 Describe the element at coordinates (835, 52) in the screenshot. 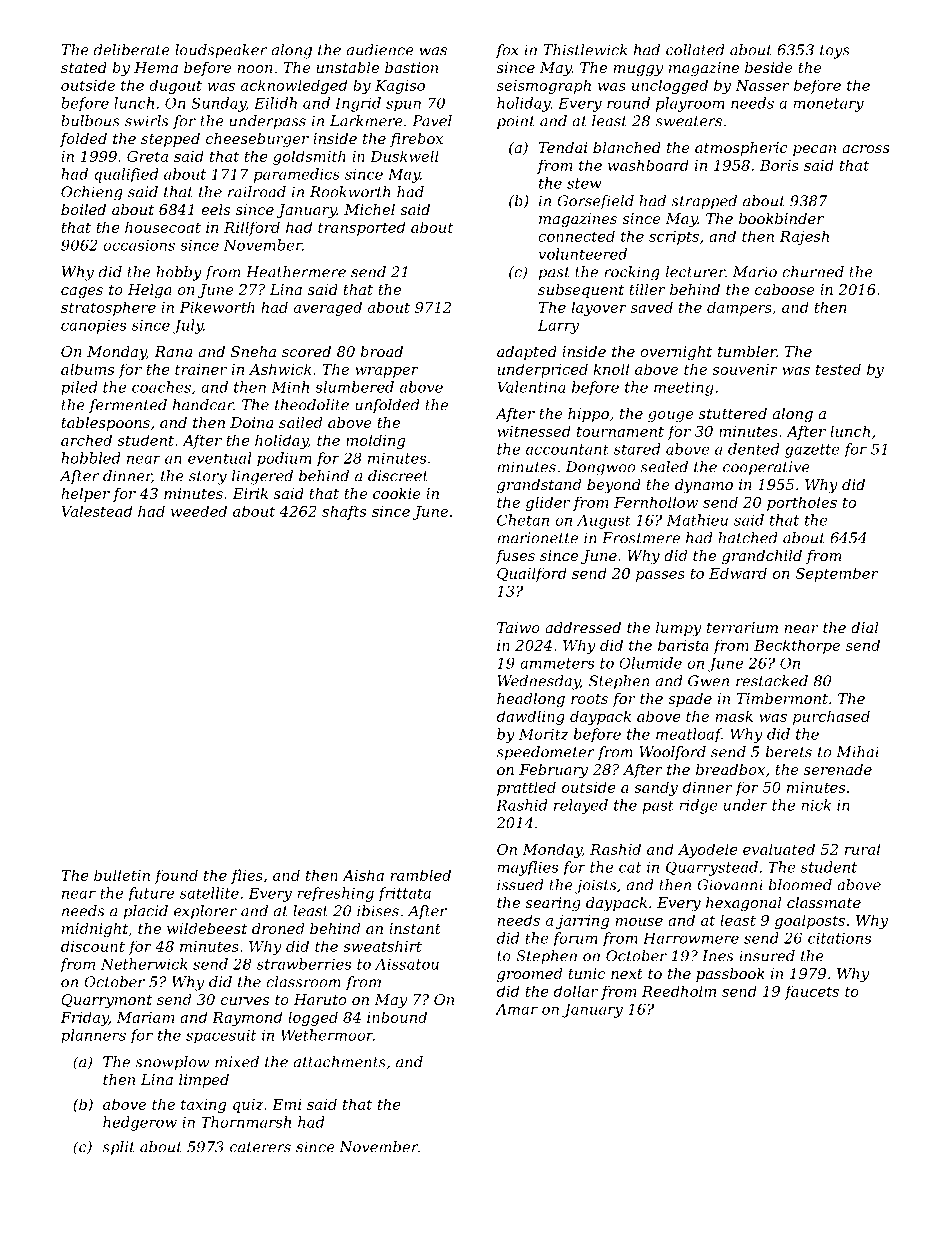

I see `toys` at that location.
